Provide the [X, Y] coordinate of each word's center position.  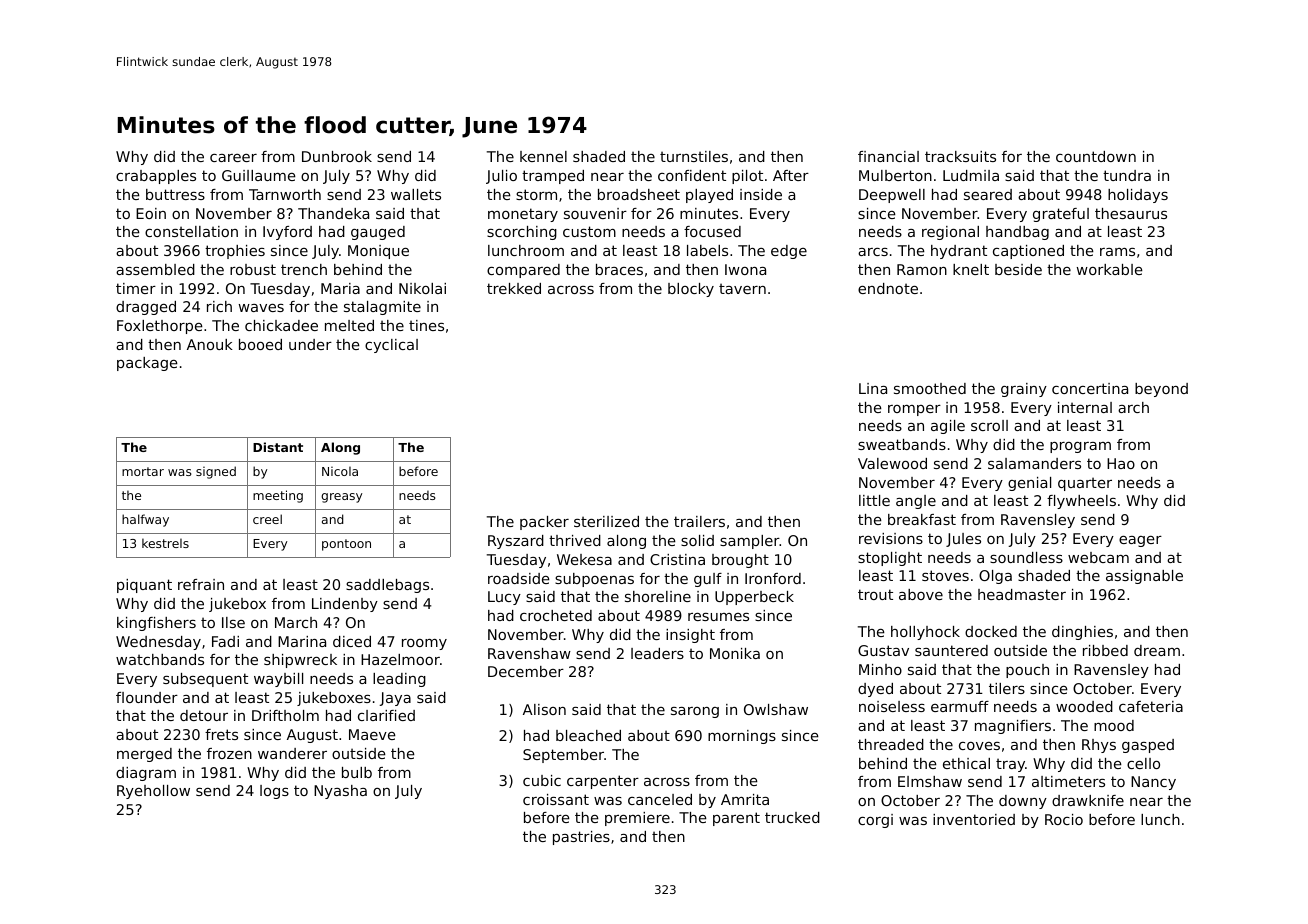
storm [536, 194]
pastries [581, 838]
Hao [1121, 463]
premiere [637, 819]
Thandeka [333, 213]
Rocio [1064, 819]
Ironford [773, 578]
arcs [873, 252]
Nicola [340, 471]
